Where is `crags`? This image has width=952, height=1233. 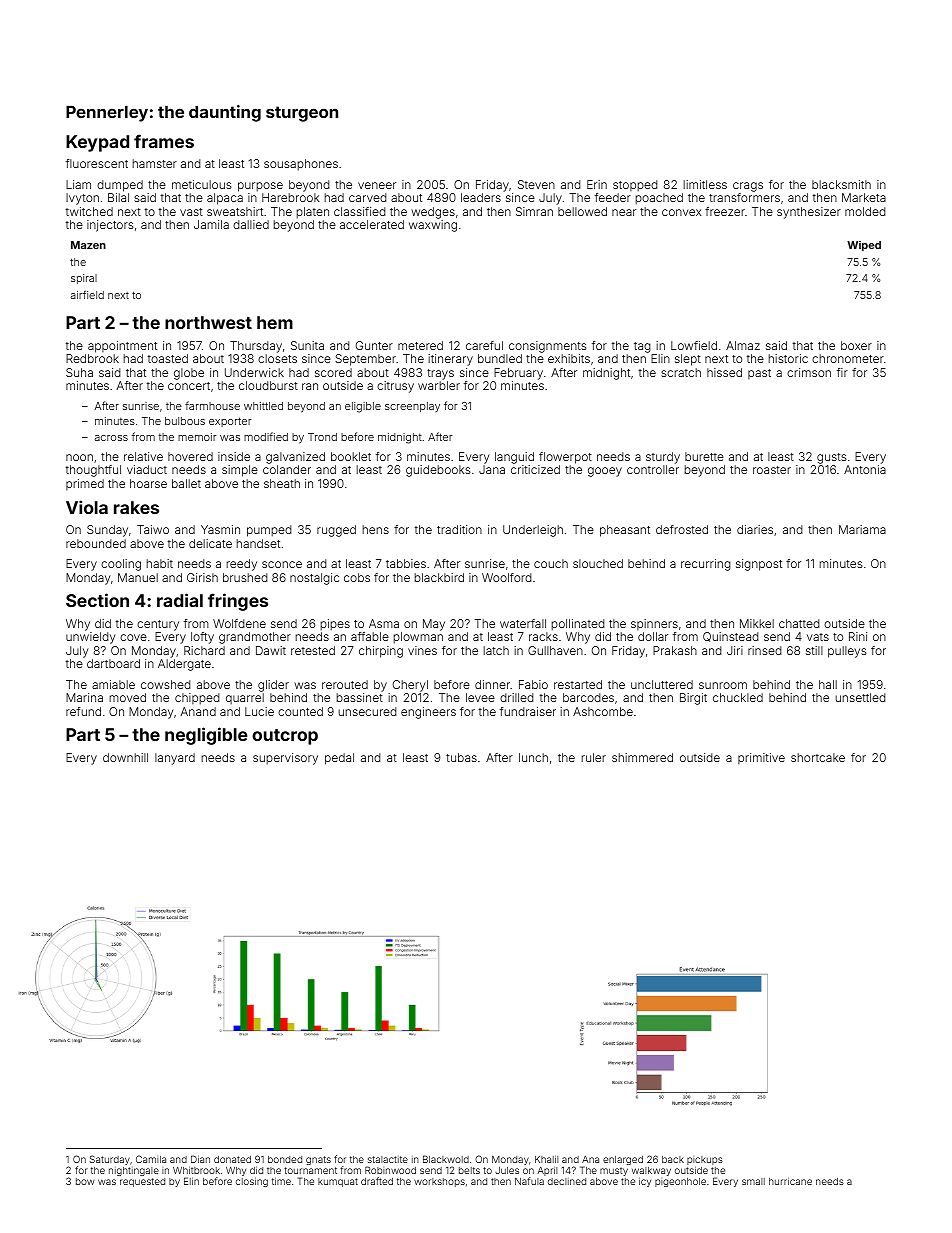
crags is located at coordinates (748, 187).
